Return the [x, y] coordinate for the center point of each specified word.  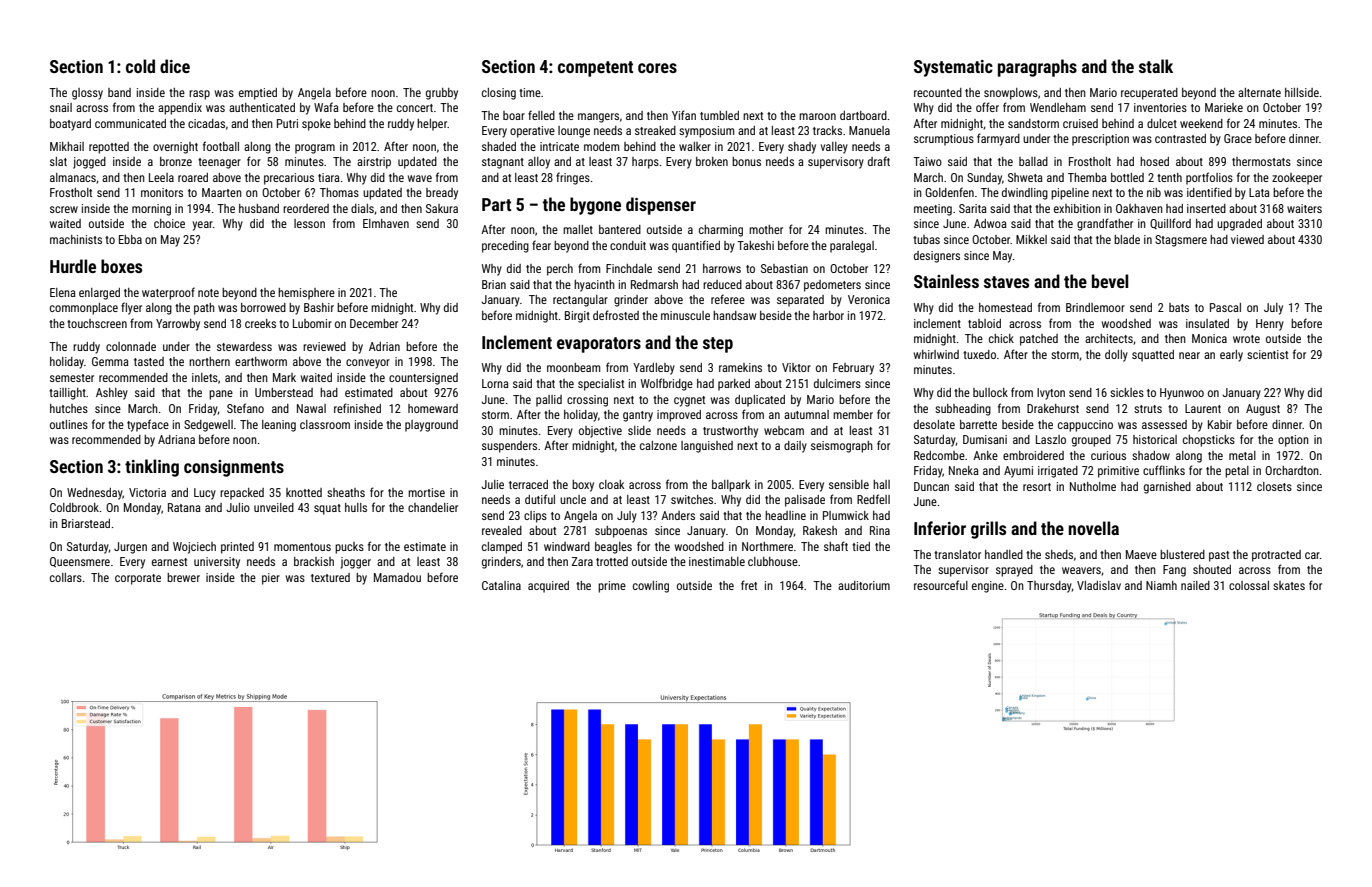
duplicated [760, 401]
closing [499, 94]
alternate [1259, 92]
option [1293, 441]
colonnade [131, 346]
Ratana [184, 507]
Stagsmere [1181, 241]
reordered [306, 208]
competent [595, 69]
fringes [573, 178]
